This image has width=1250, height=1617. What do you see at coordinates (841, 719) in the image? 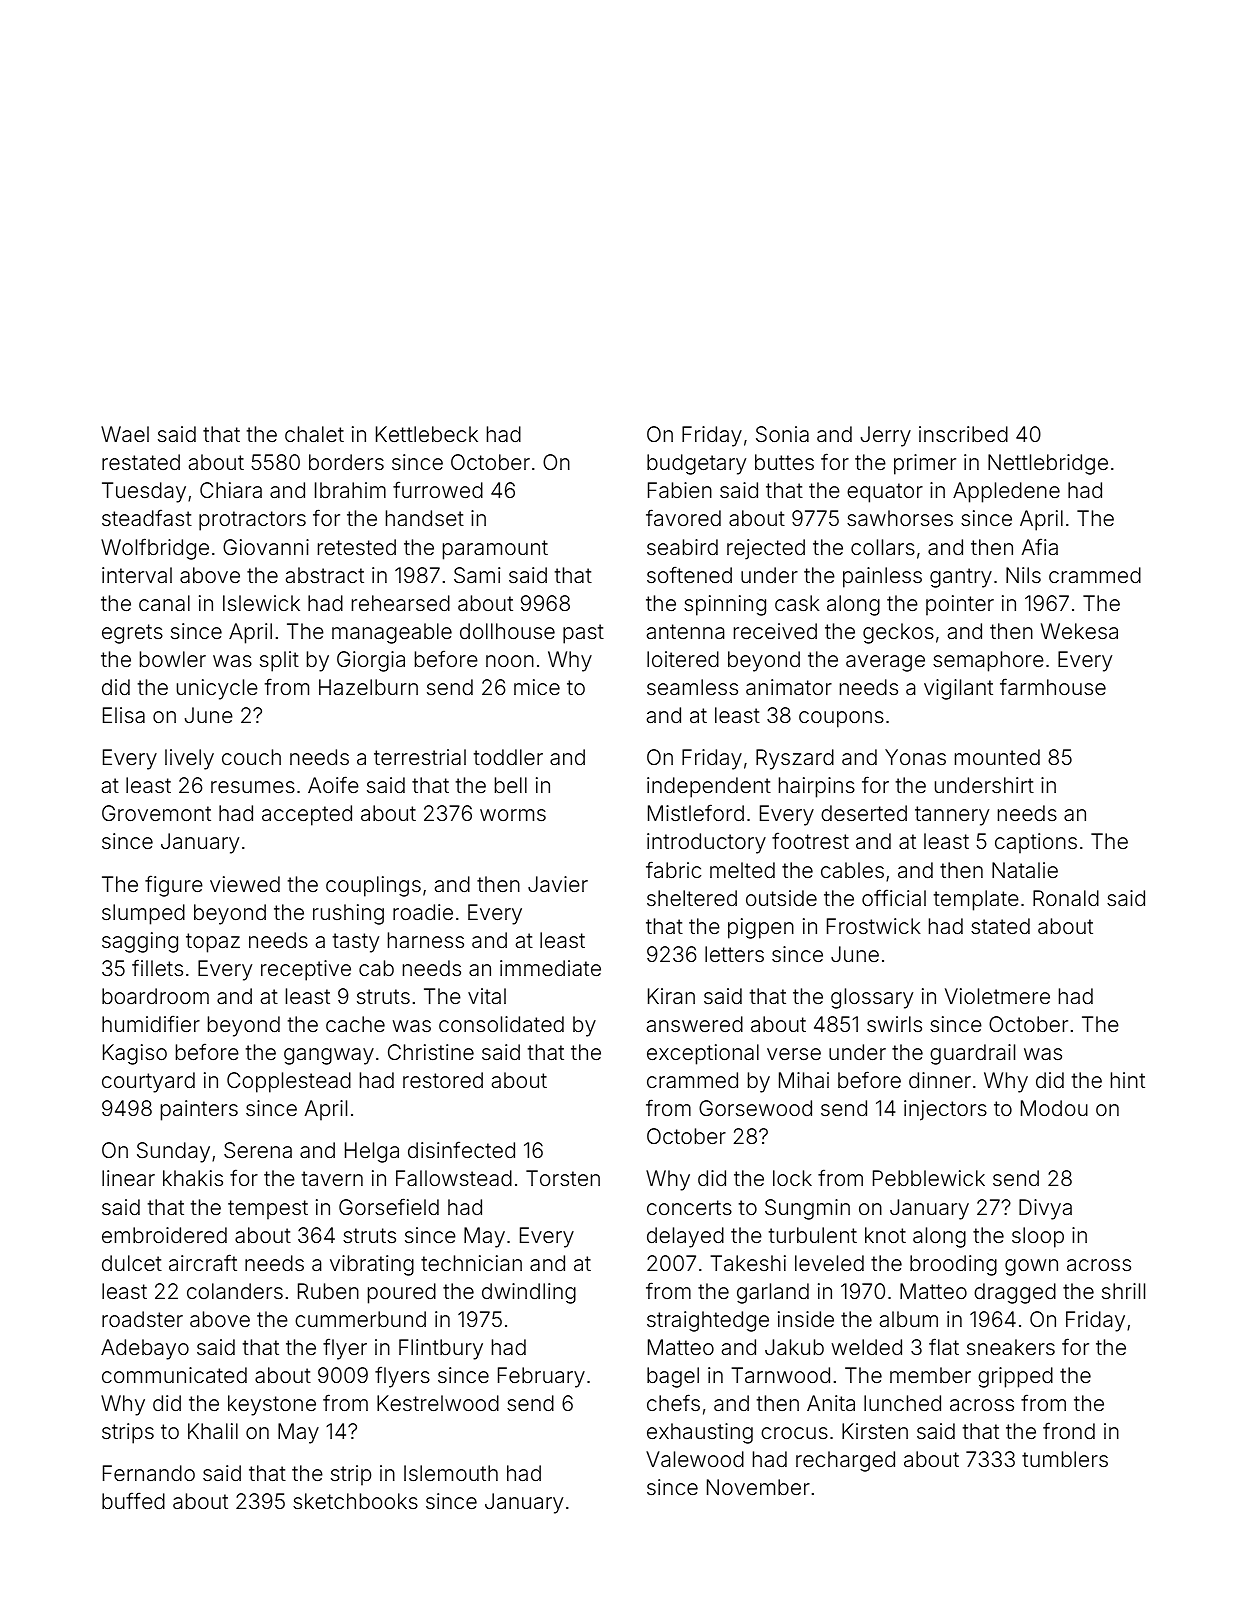
I see `coupons` at bounding box center [841, 719].
